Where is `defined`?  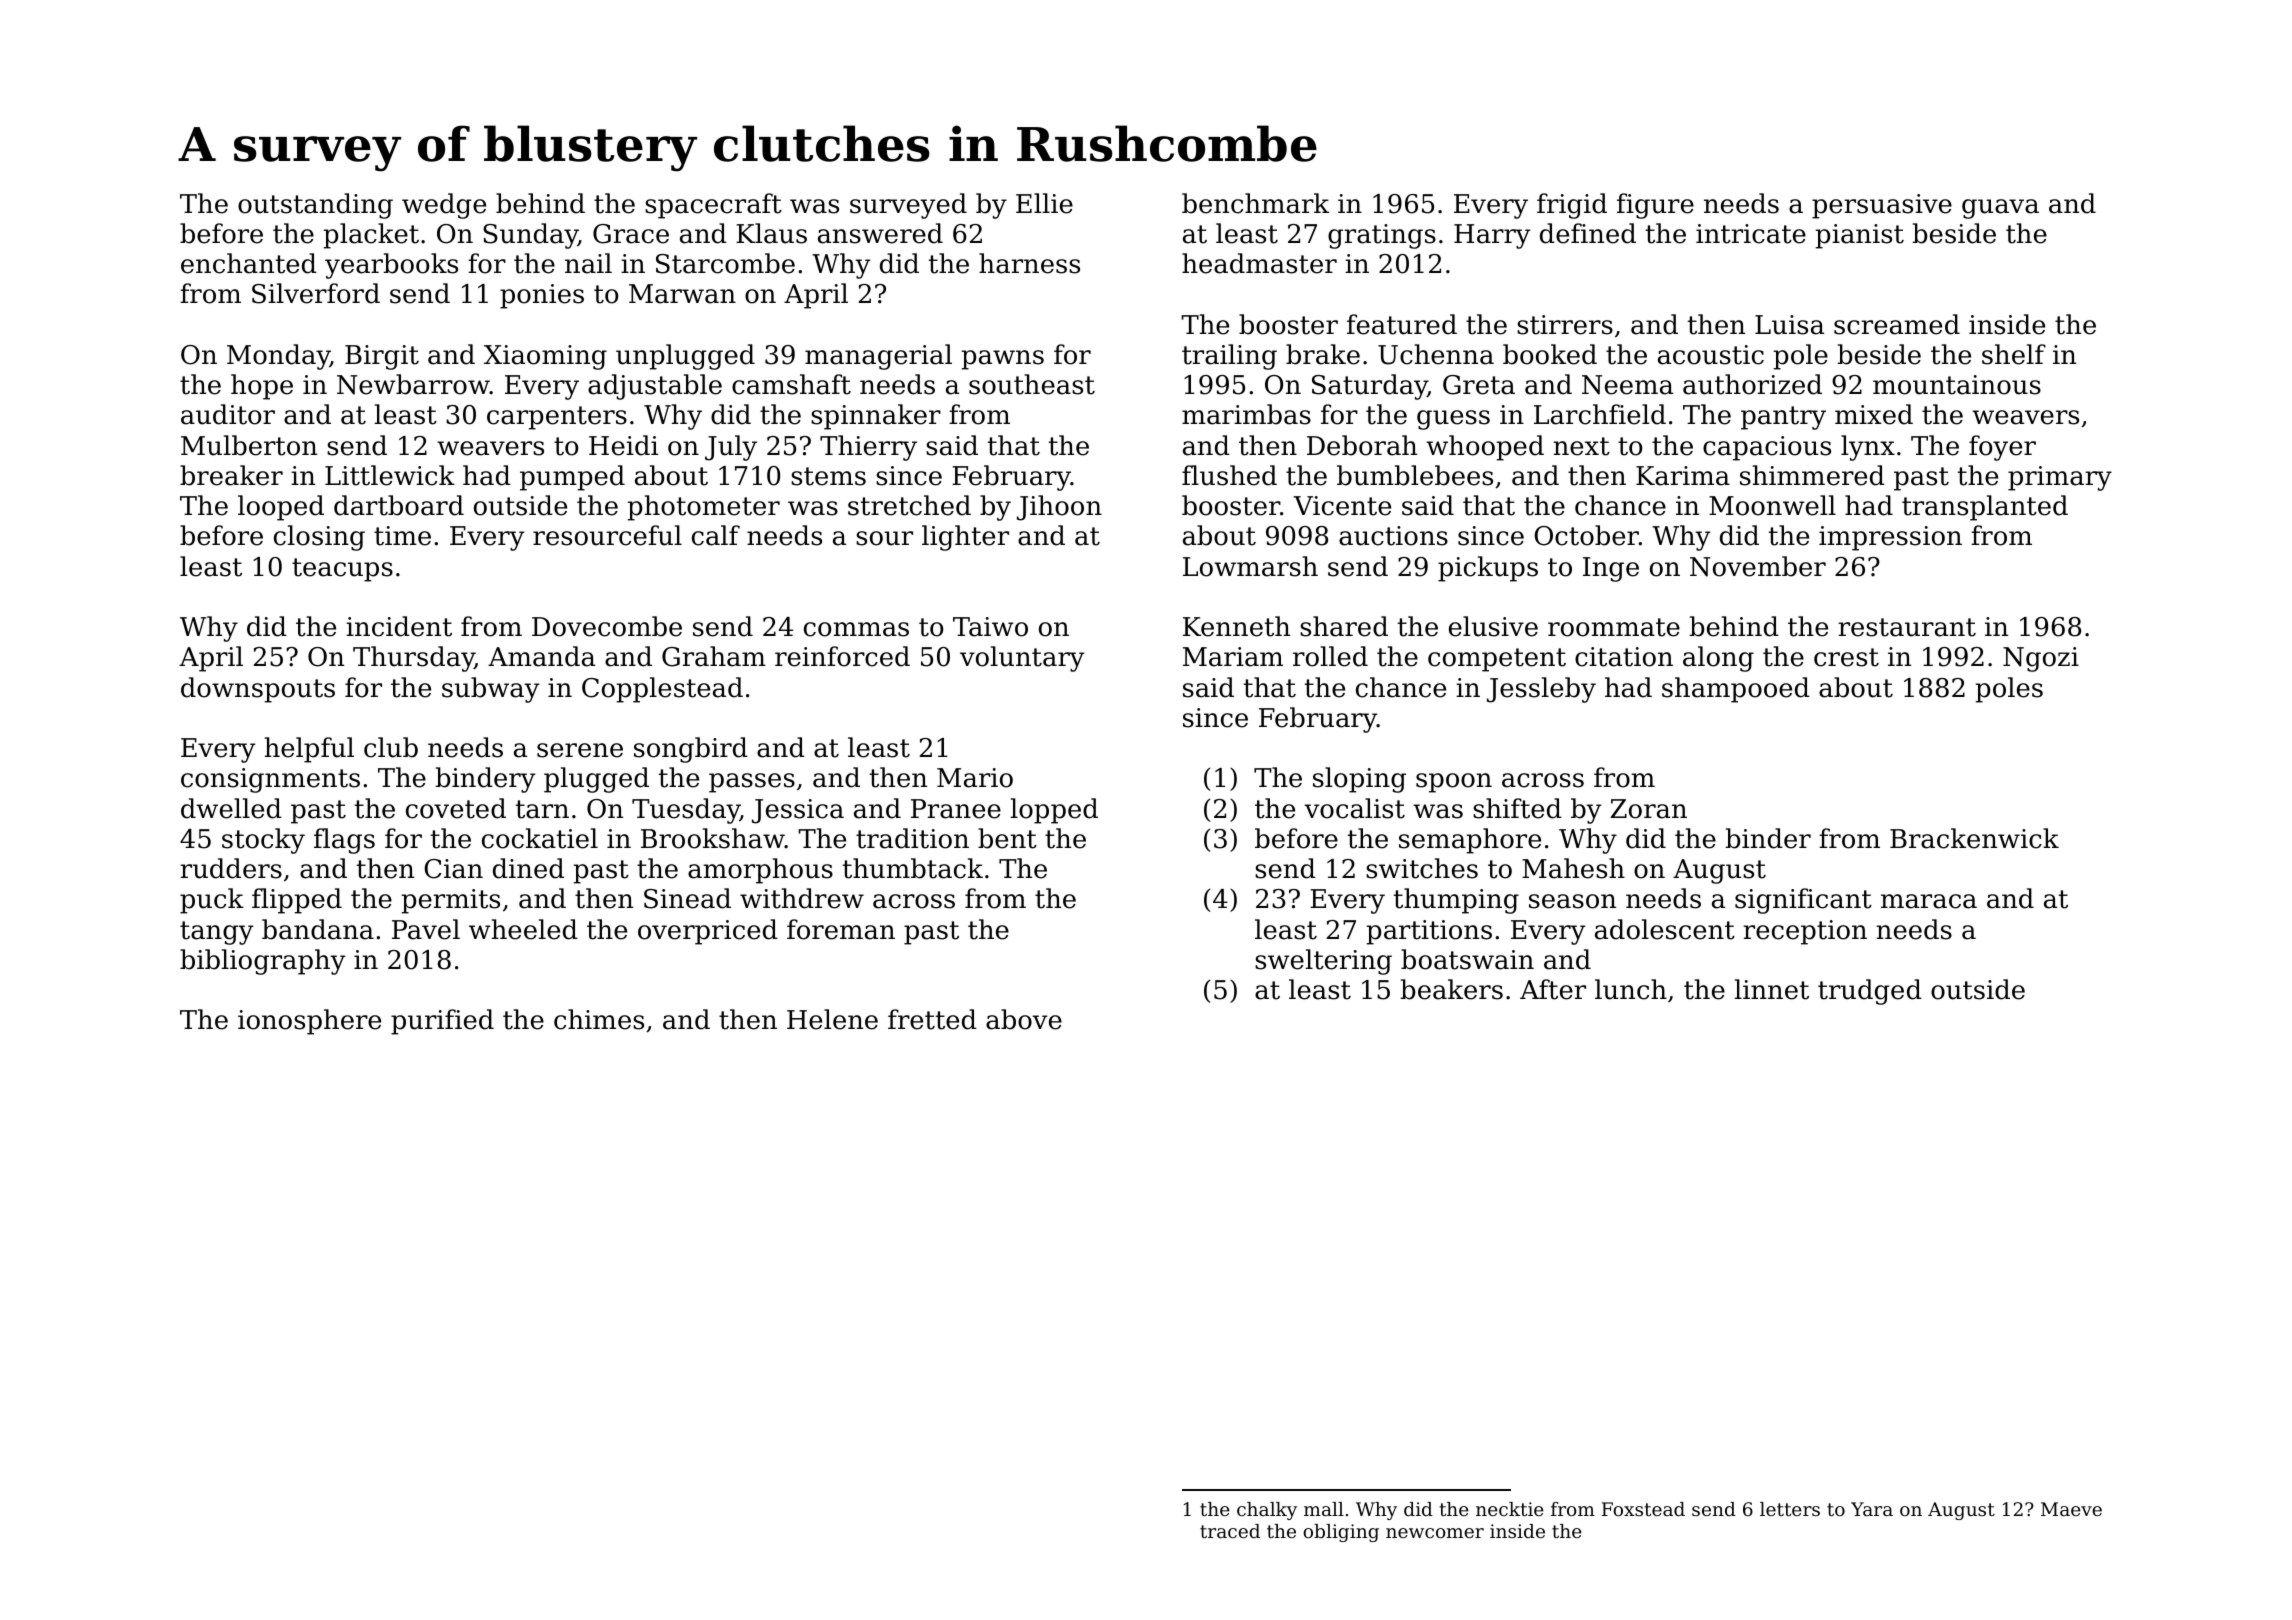 defined is located at coordinates (1588, 233).
